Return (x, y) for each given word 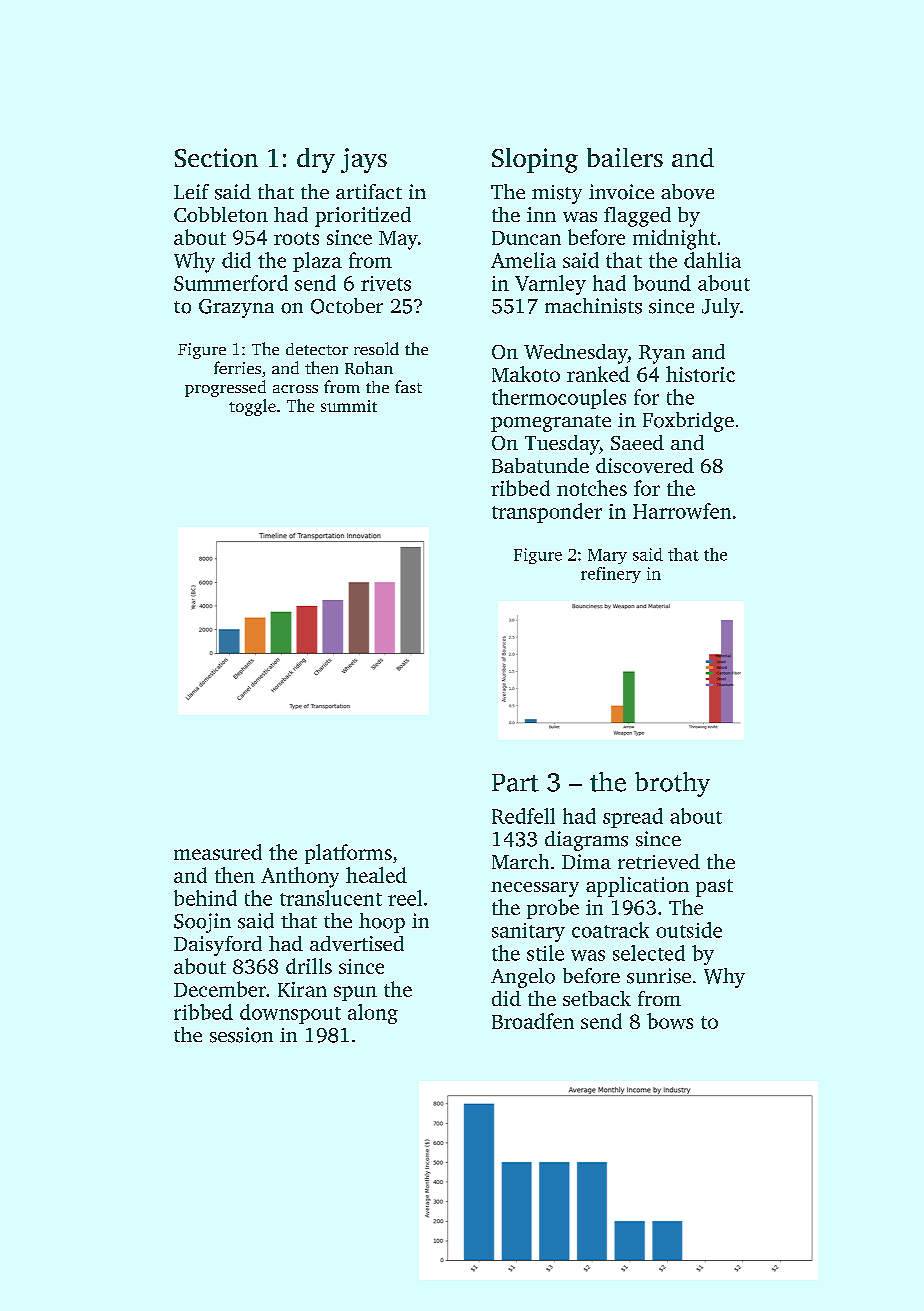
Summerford (231, 283)
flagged (637, 217)
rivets (386, 283)
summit (349, 406)
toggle (252, 407)
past (714, 888)
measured (218, 852)
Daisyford (218, 946)
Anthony (300, 877)
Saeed (637, 442)
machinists (593, 306)
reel (405, 898)
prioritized (363, 217)
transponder (547, 513)
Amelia (523, 260)
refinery (611, 575)
